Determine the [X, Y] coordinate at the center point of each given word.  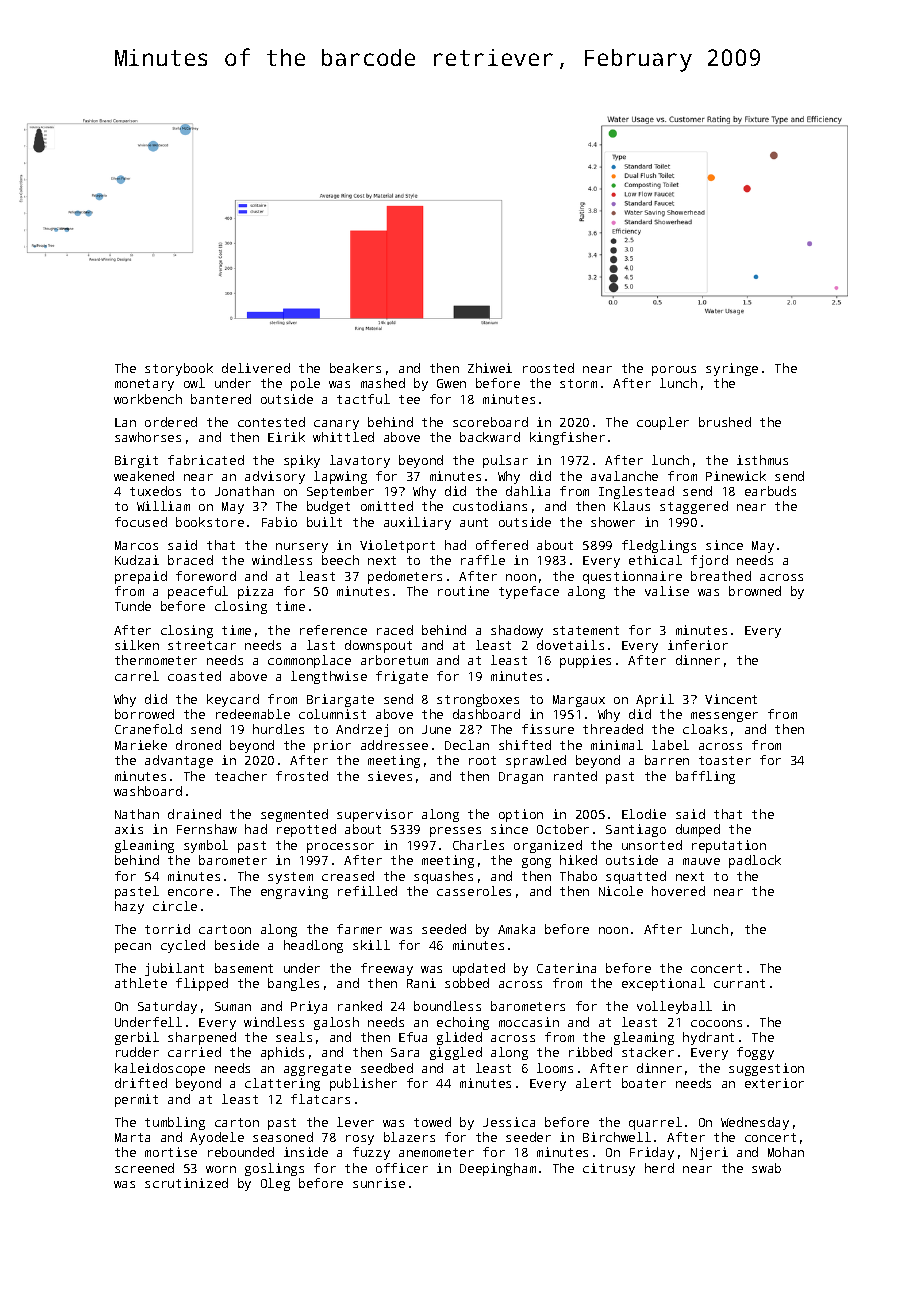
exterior [774, 1083]
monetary [144, 385]
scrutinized [186, 1183]
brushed [725, 422]
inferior [698, 645]
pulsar [505, 461]
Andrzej [362, 730]
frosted [302, 776]
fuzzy [371, 1153]
